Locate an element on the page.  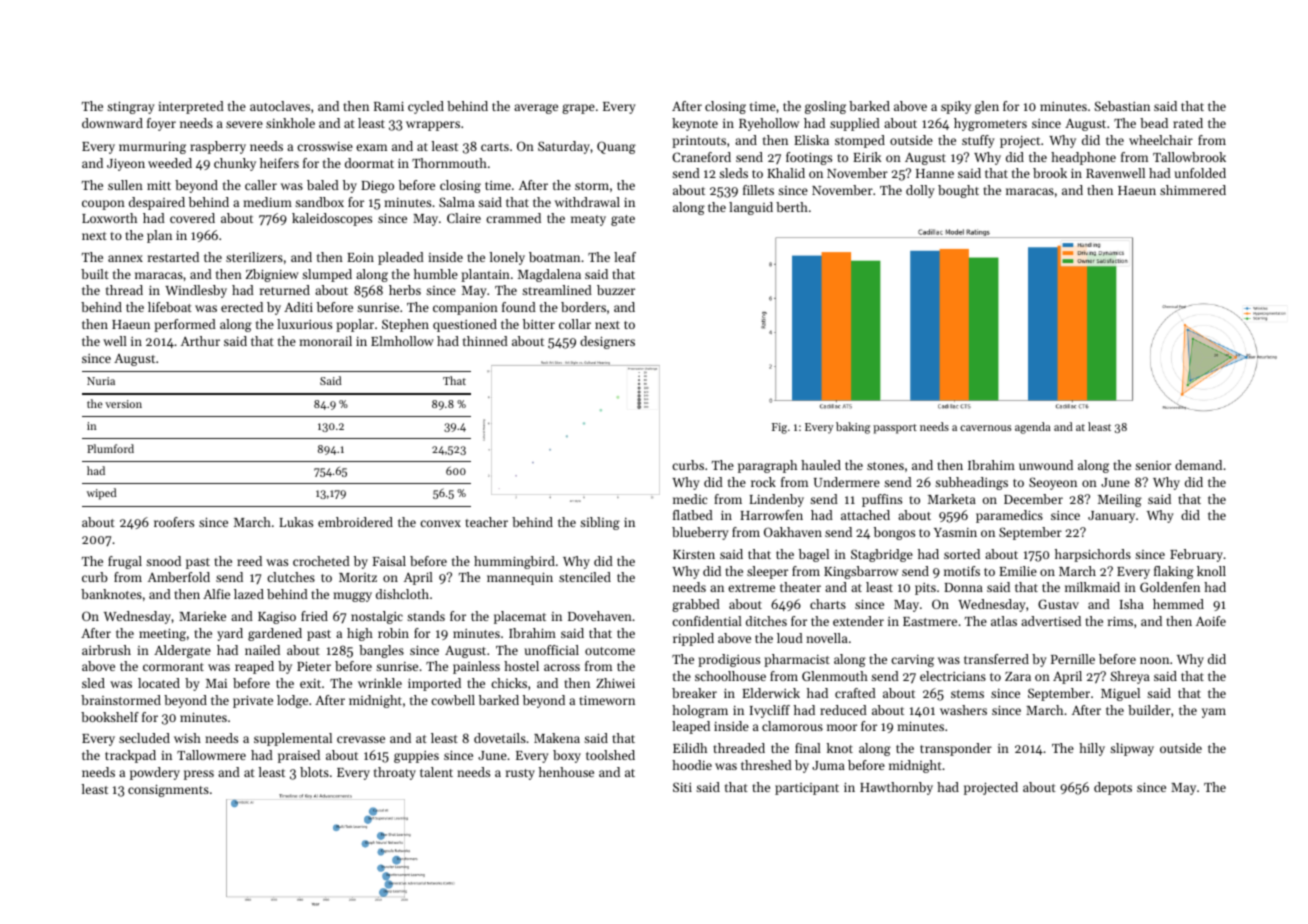
spiky is located at coordinates (956, 107).
